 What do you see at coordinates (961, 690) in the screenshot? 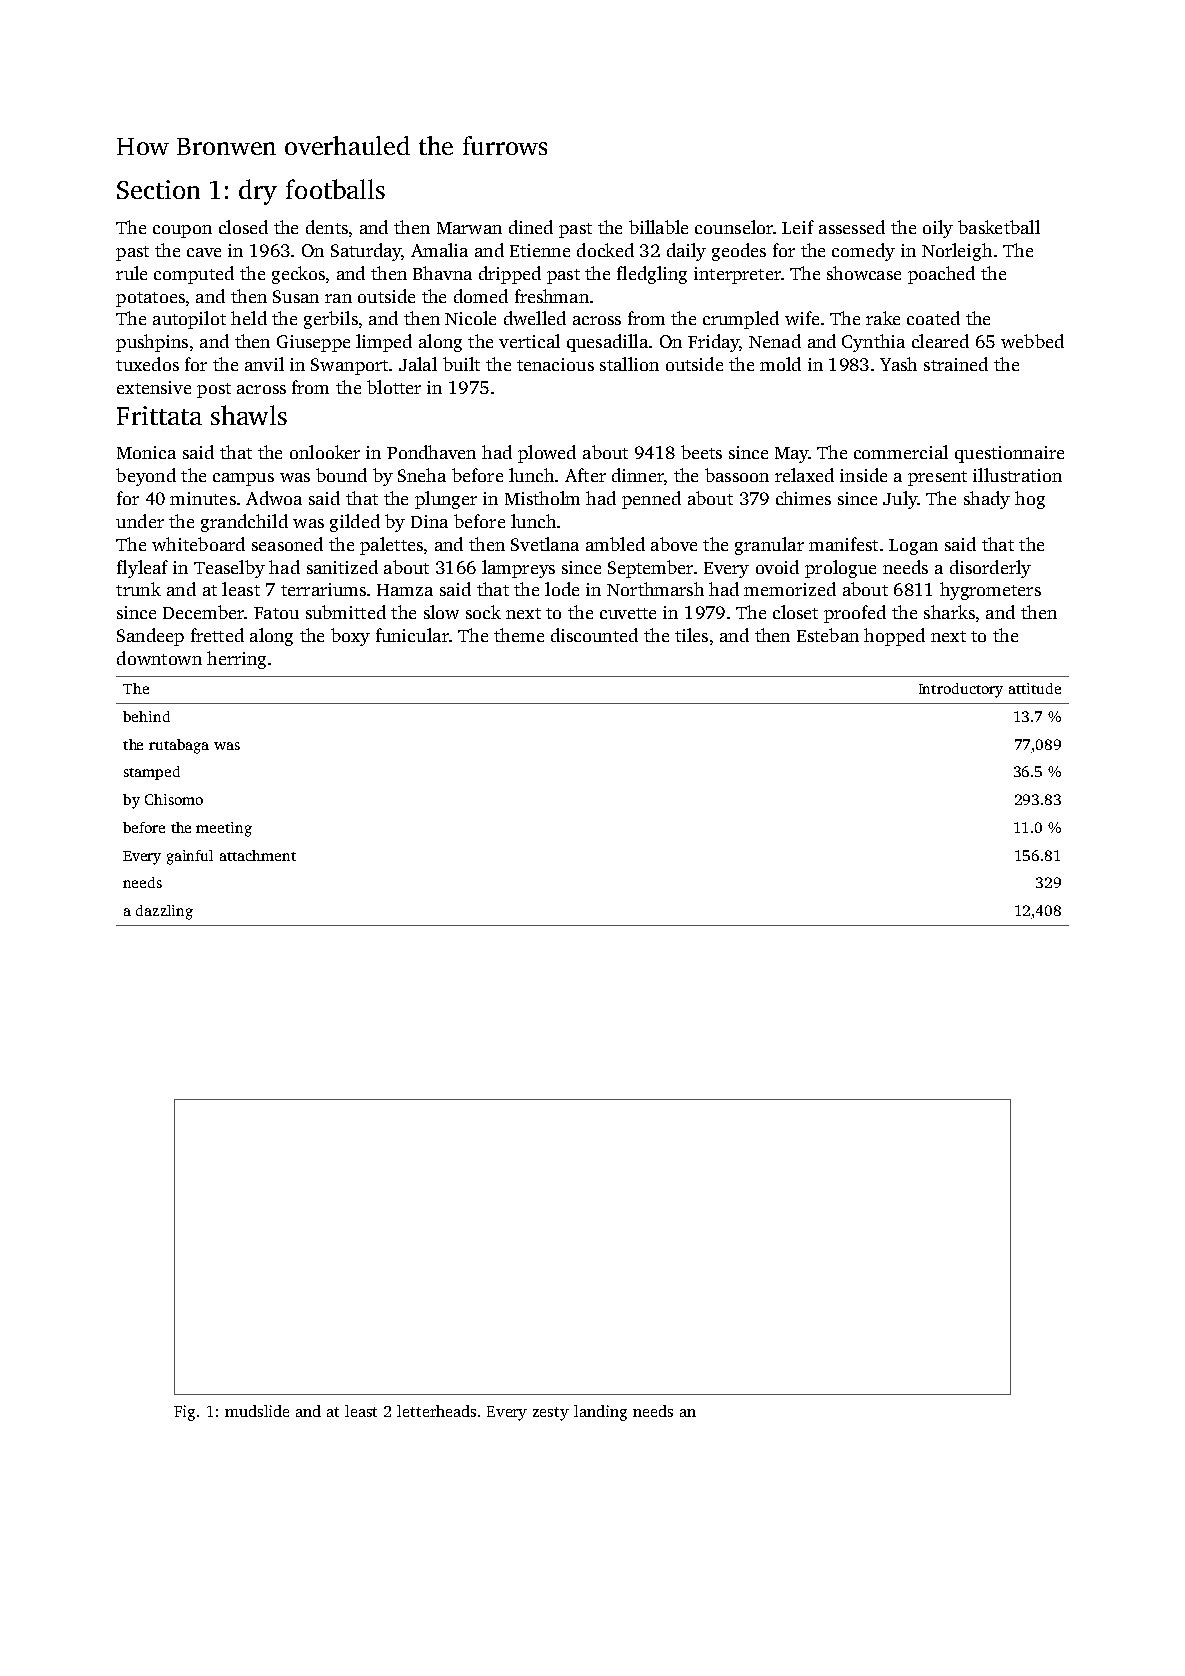
I see `Introductory` at bounding box center [961, 690].
